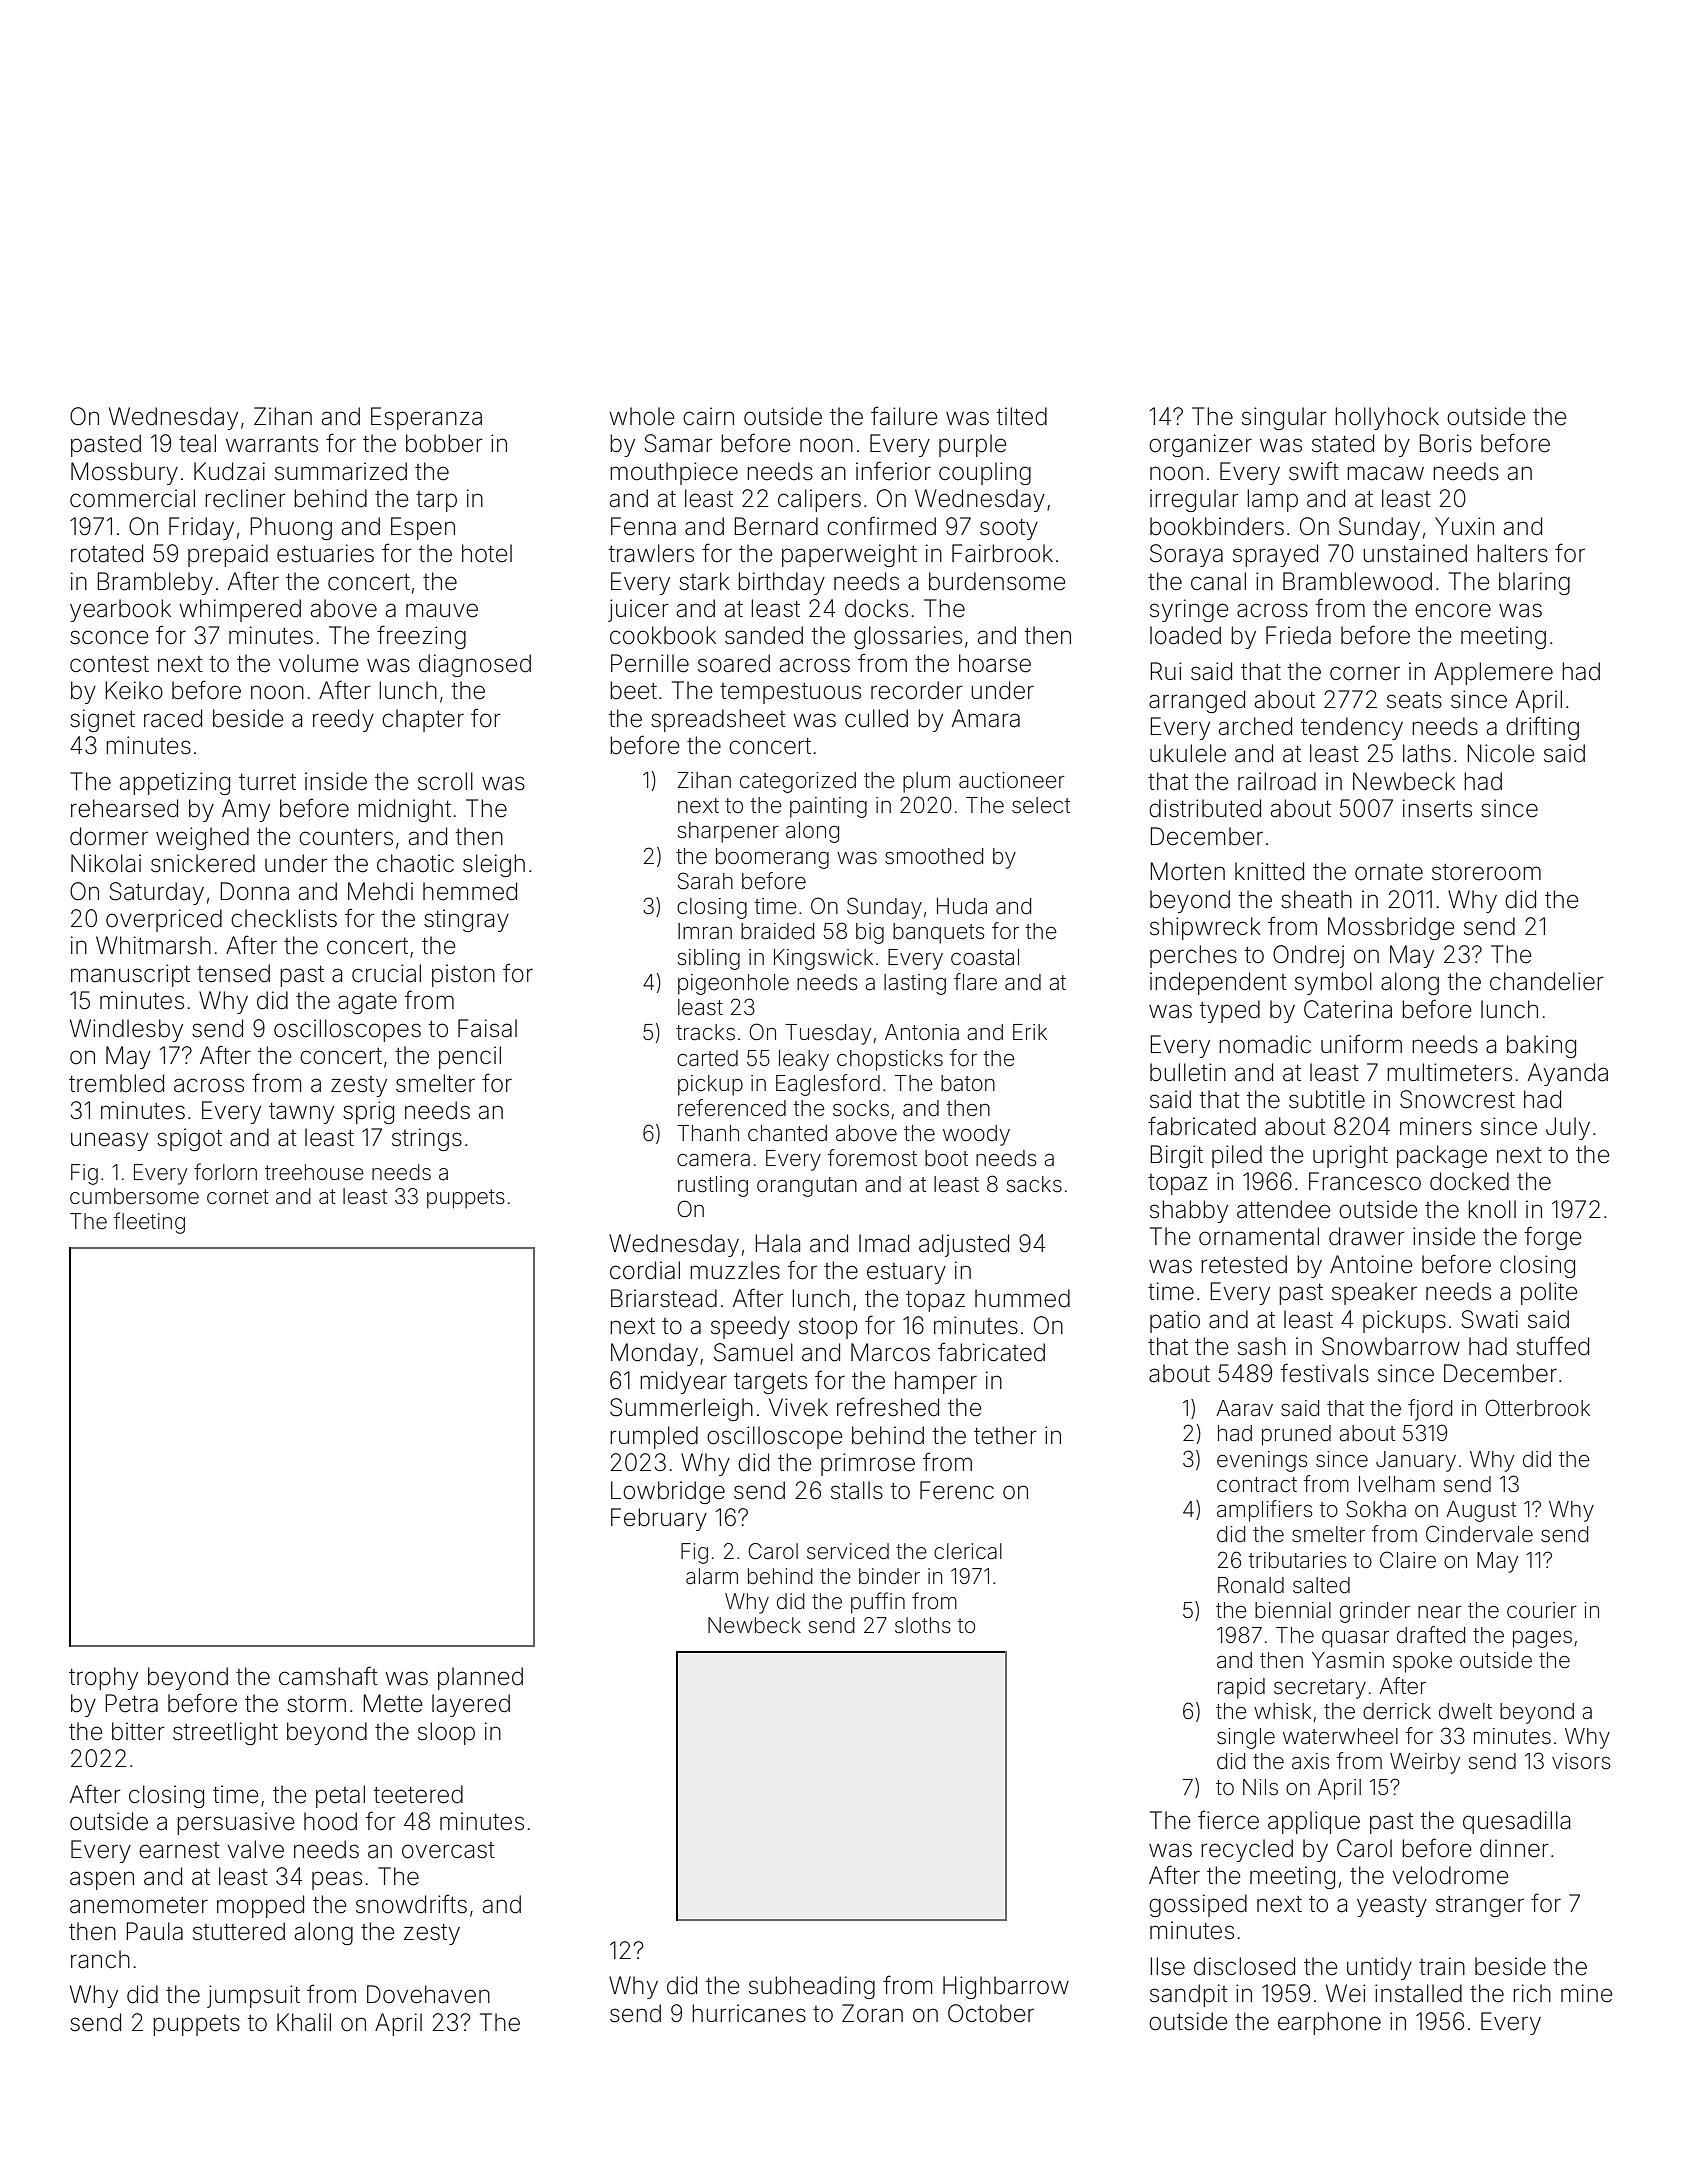 This page has height=2178, width=1683. What do you see at coordinates (1493, 673) in the page?
I see `Applemere` at bounding box center [1493, 673].
